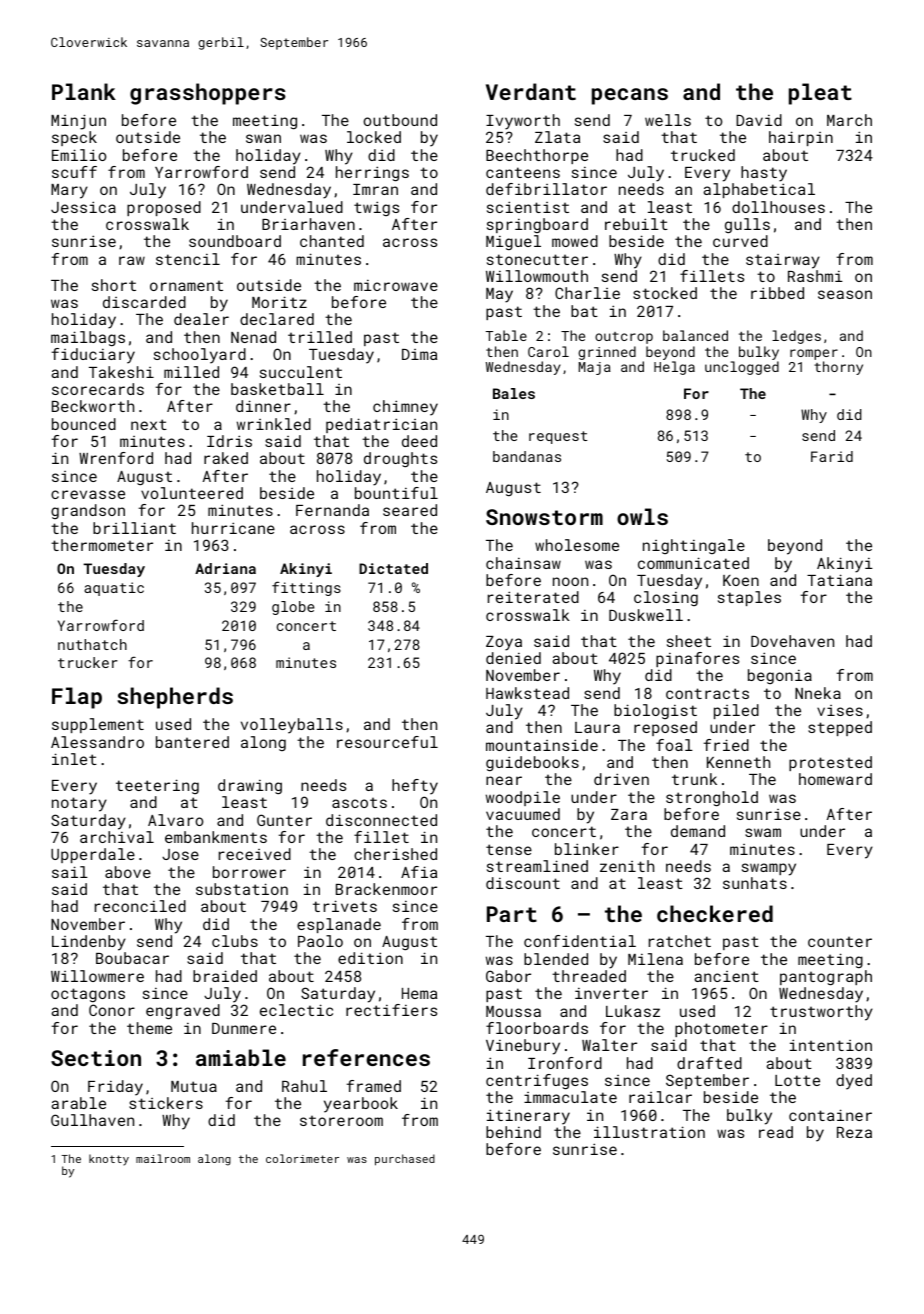  I want to click on thorny, so click(838, 368).
